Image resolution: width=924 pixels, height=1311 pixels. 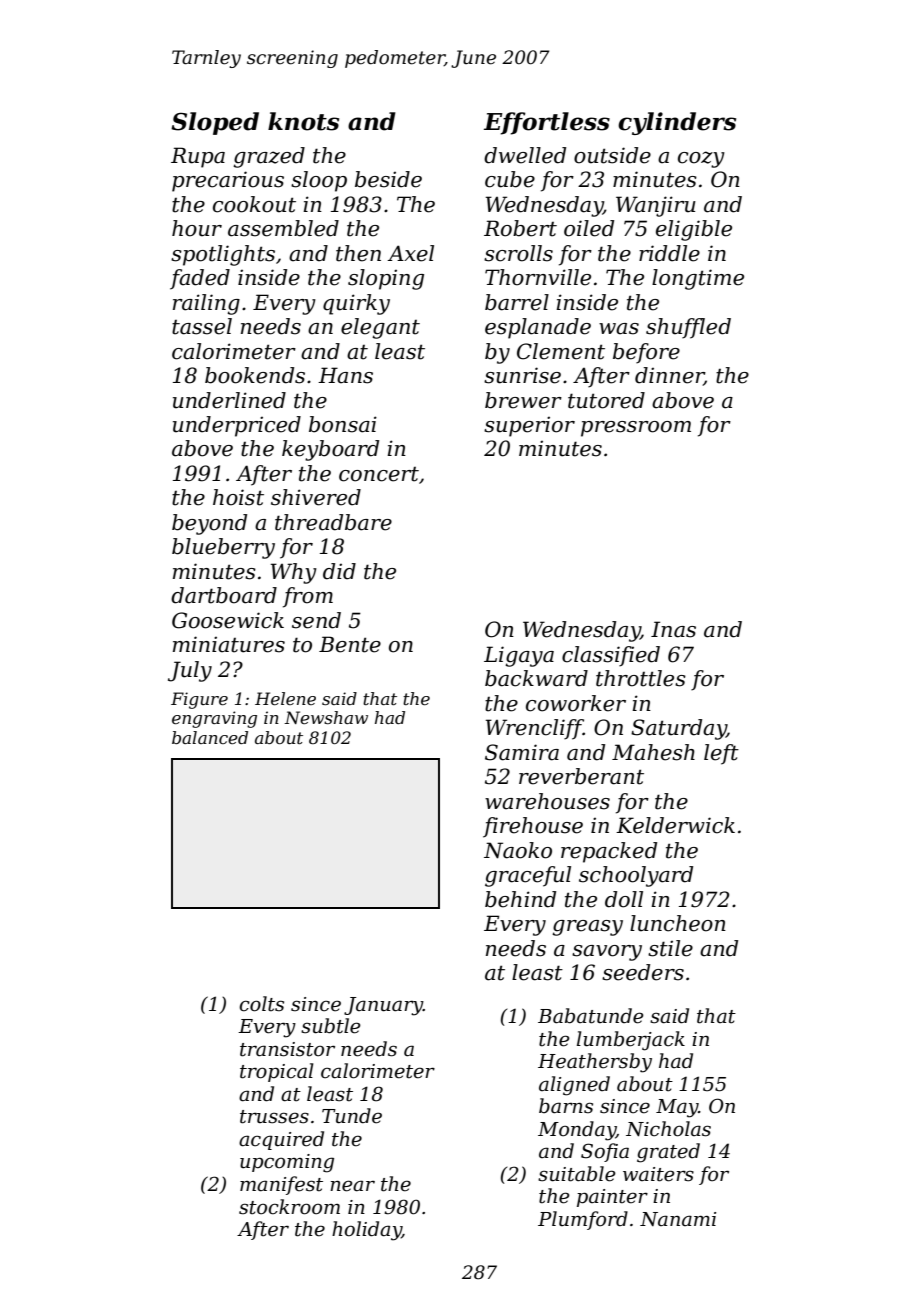 What do you see at coordinates (274, 1117) in the image?
I see `trusses` at bounding box center [274, 1117].
